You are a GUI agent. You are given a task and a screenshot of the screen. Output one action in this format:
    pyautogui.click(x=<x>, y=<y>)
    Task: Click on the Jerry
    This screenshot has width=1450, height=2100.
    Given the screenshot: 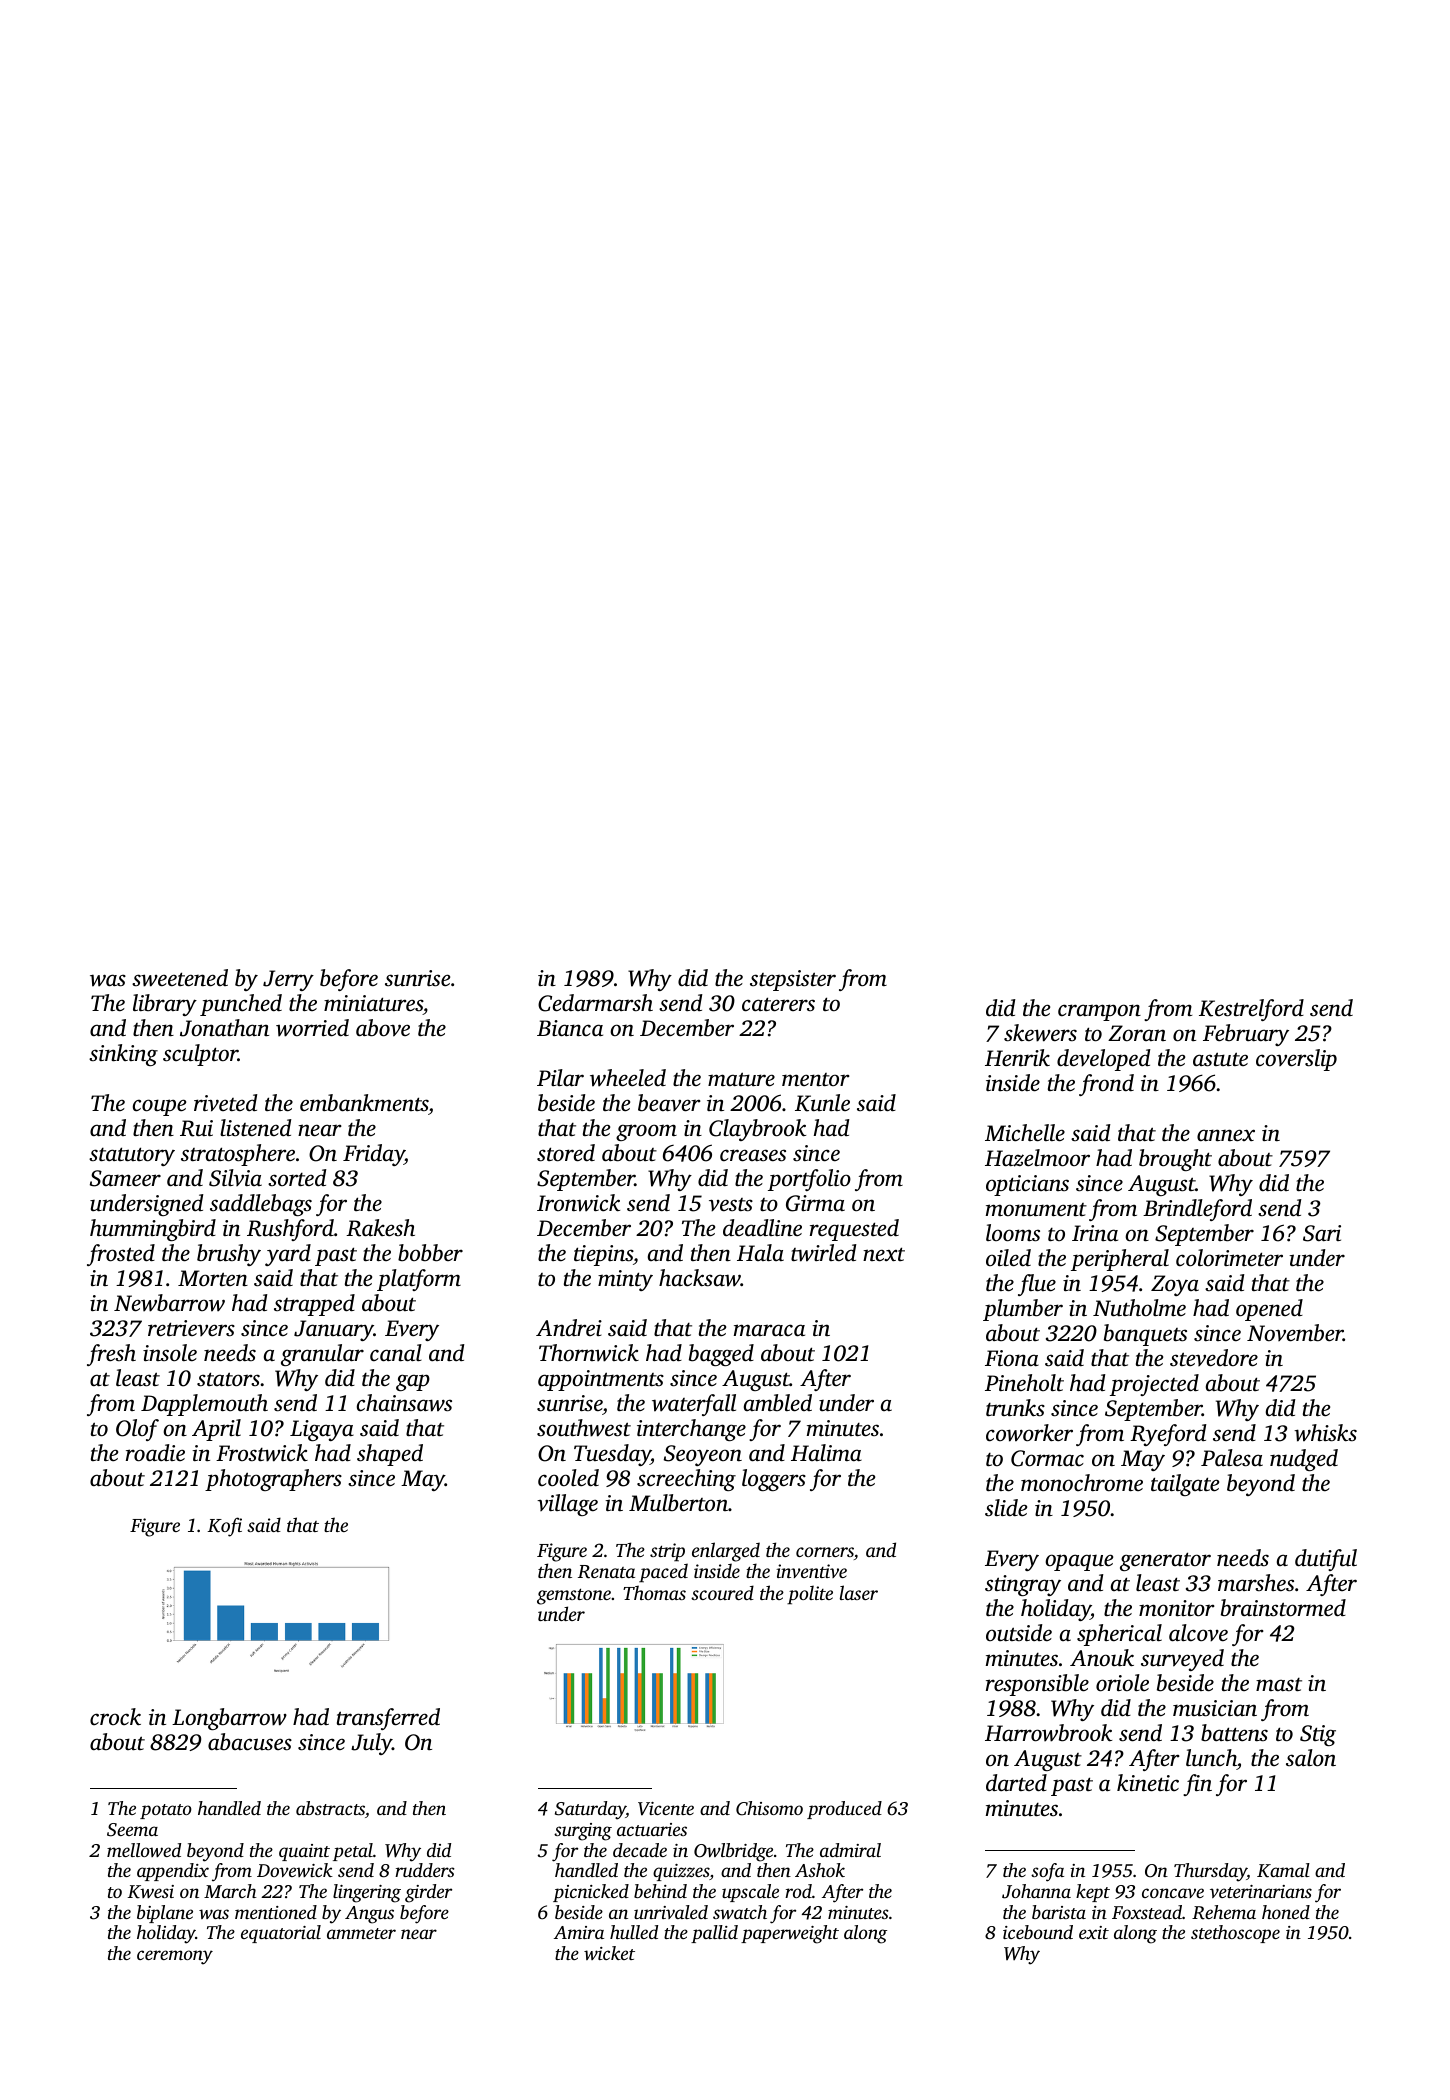 What is the action you would take?
    pyautogui.click(x=288, y=980)
